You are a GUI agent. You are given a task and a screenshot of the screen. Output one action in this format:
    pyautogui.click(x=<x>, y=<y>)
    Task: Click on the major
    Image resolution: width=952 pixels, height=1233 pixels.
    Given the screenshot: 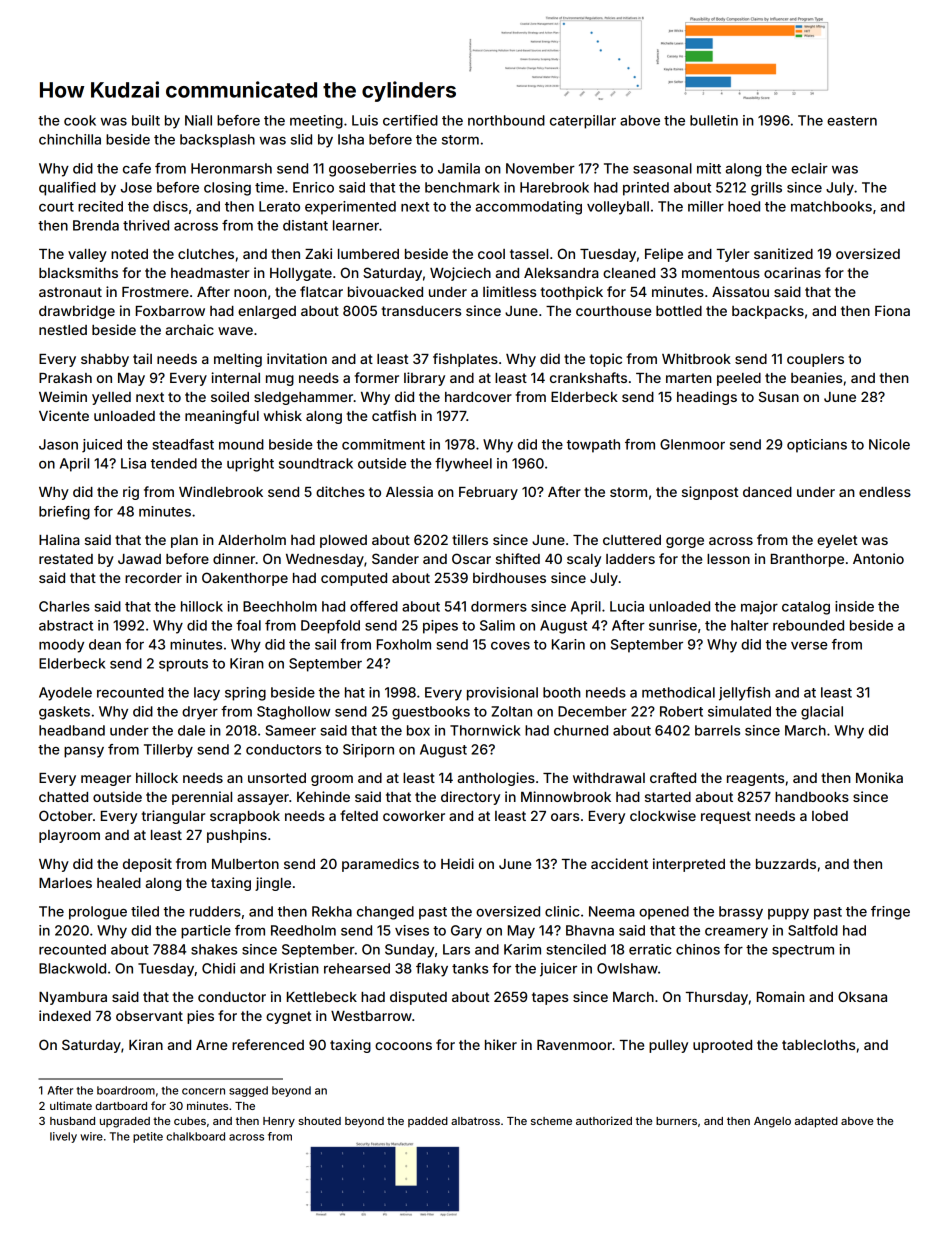 What is the action you would take?
    pyautogui.click(x=759, y=608)
